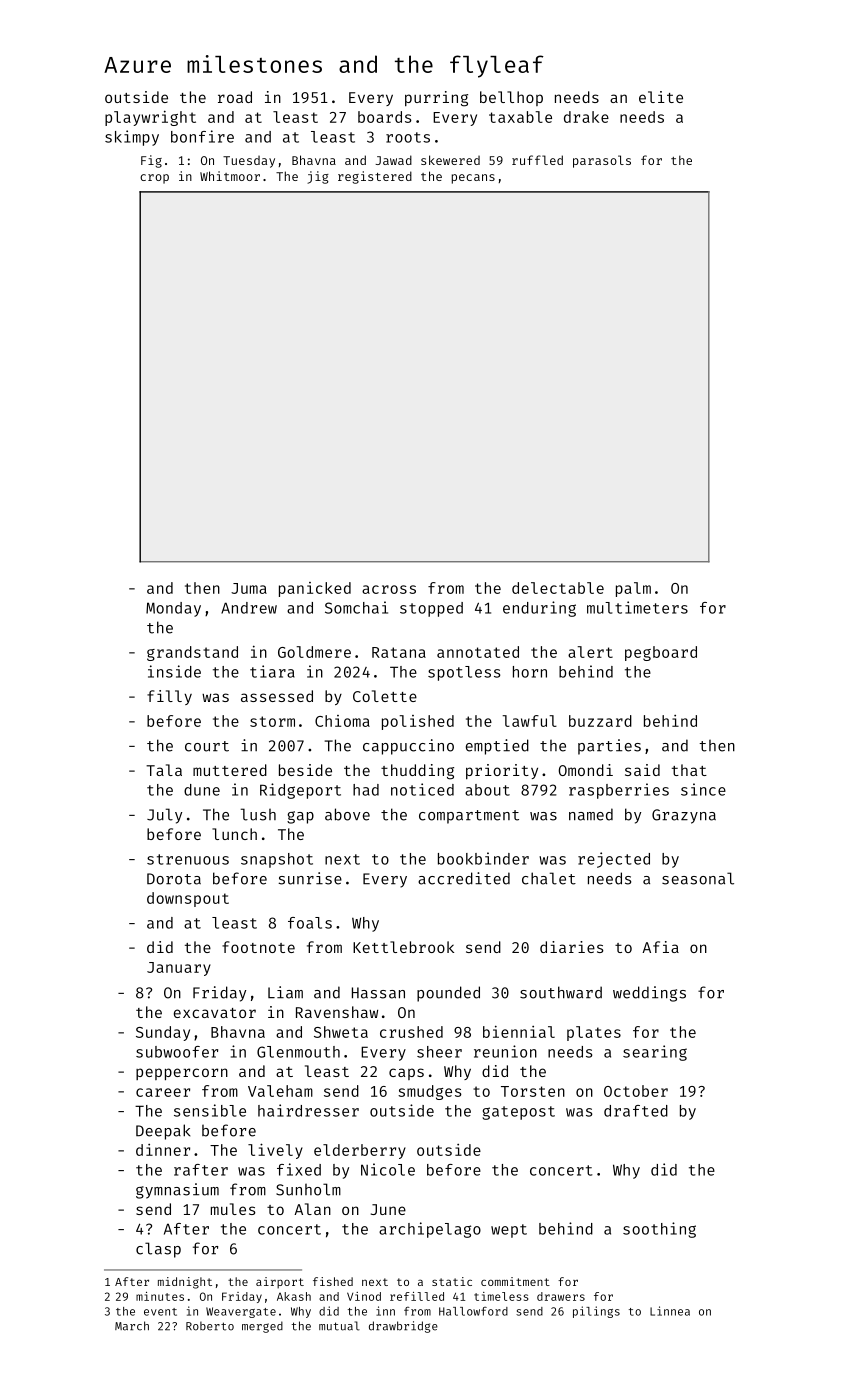  I want to click on Juma, so click(249, 588).
